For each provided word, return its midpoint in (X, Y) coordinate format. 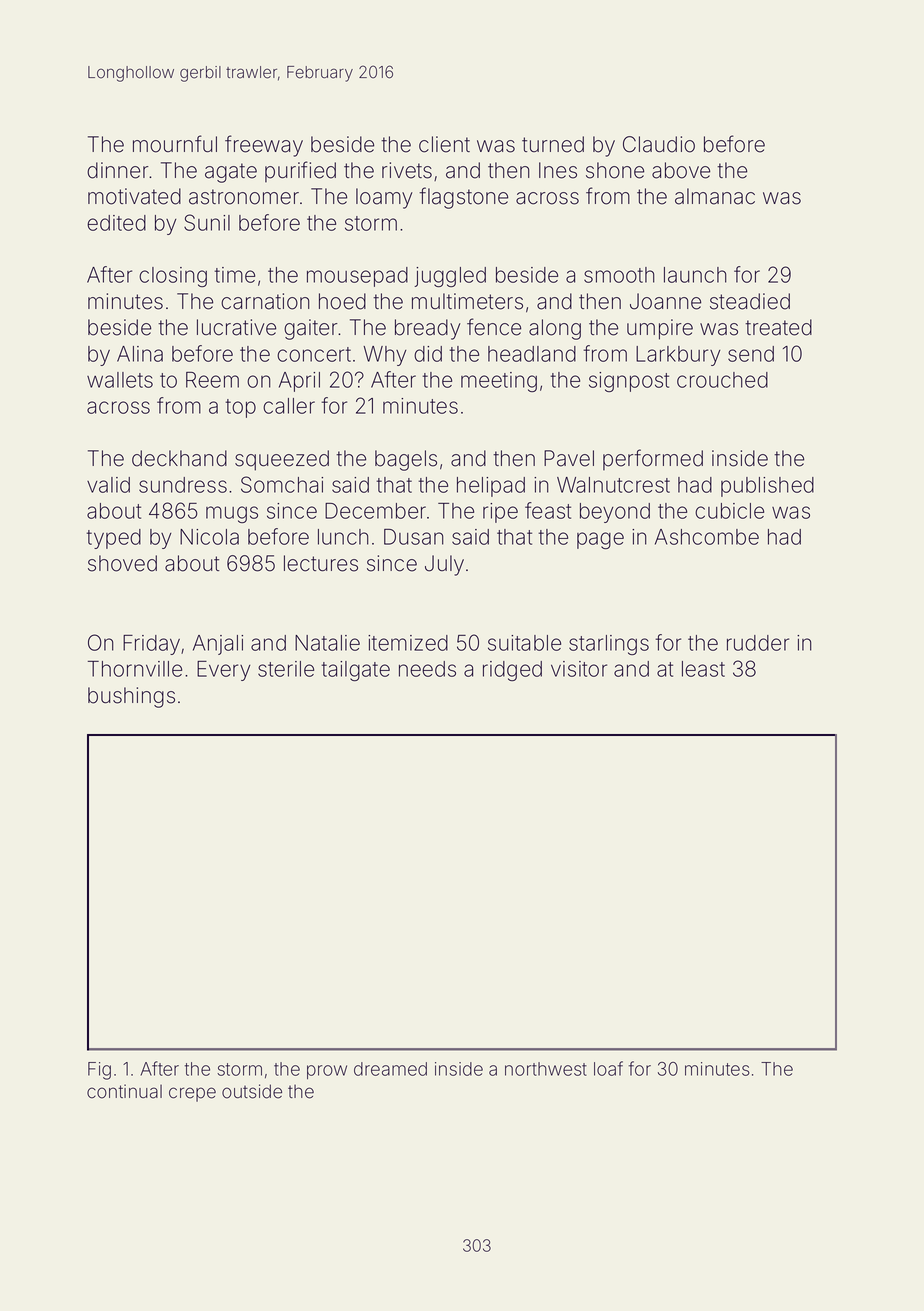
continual (124, 1091)
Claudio (659, 144)
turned (553, 144)
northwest (546, 1069)
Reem (212, 380)
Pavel (569, 458)
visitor (579, 669)
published (767, 487)
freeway (264, 146)
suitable (524, 643)
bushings (131, 697)
